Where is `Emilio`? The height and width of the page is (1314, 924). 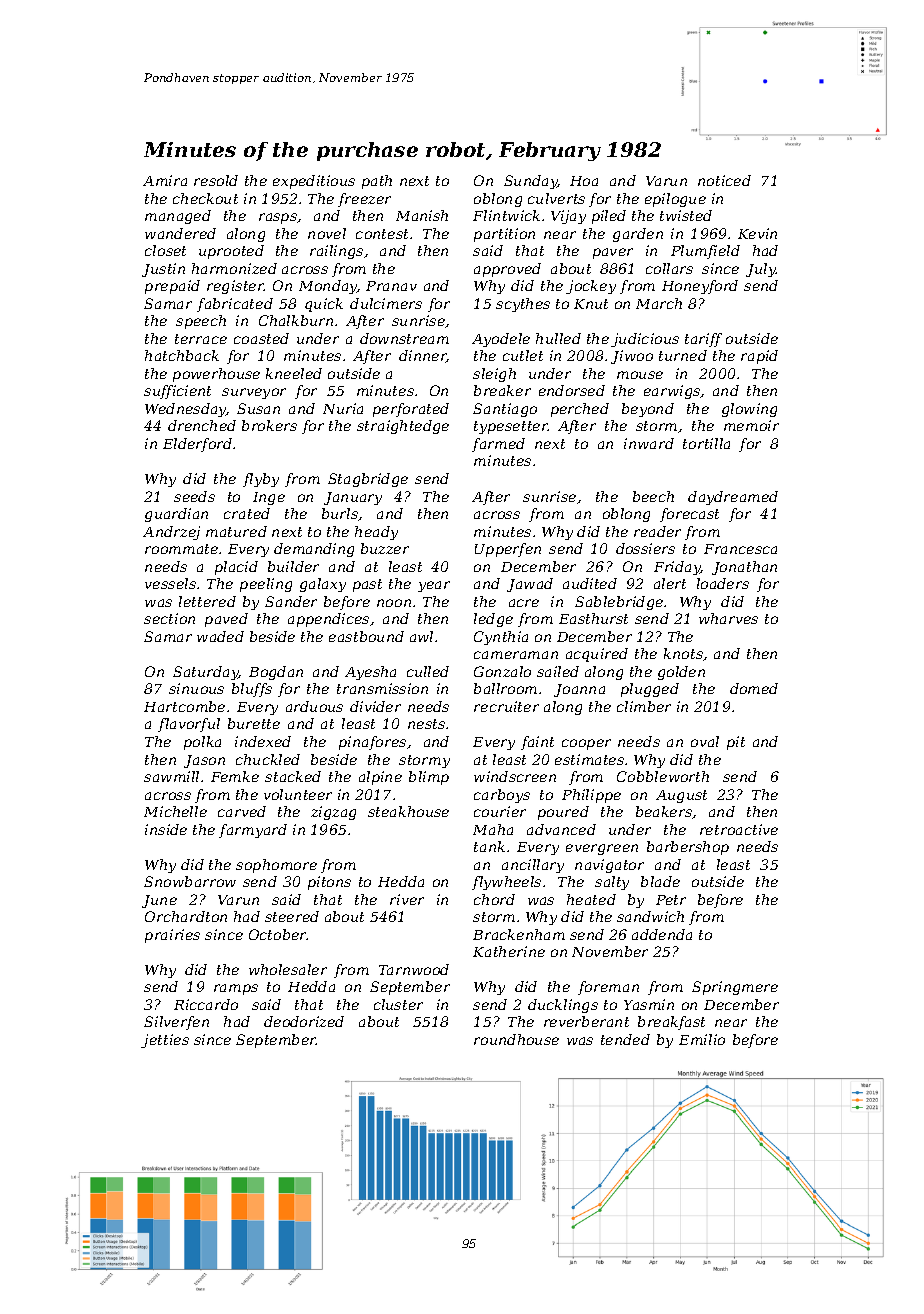 Emilio is located at coordinates (702, 1039).
